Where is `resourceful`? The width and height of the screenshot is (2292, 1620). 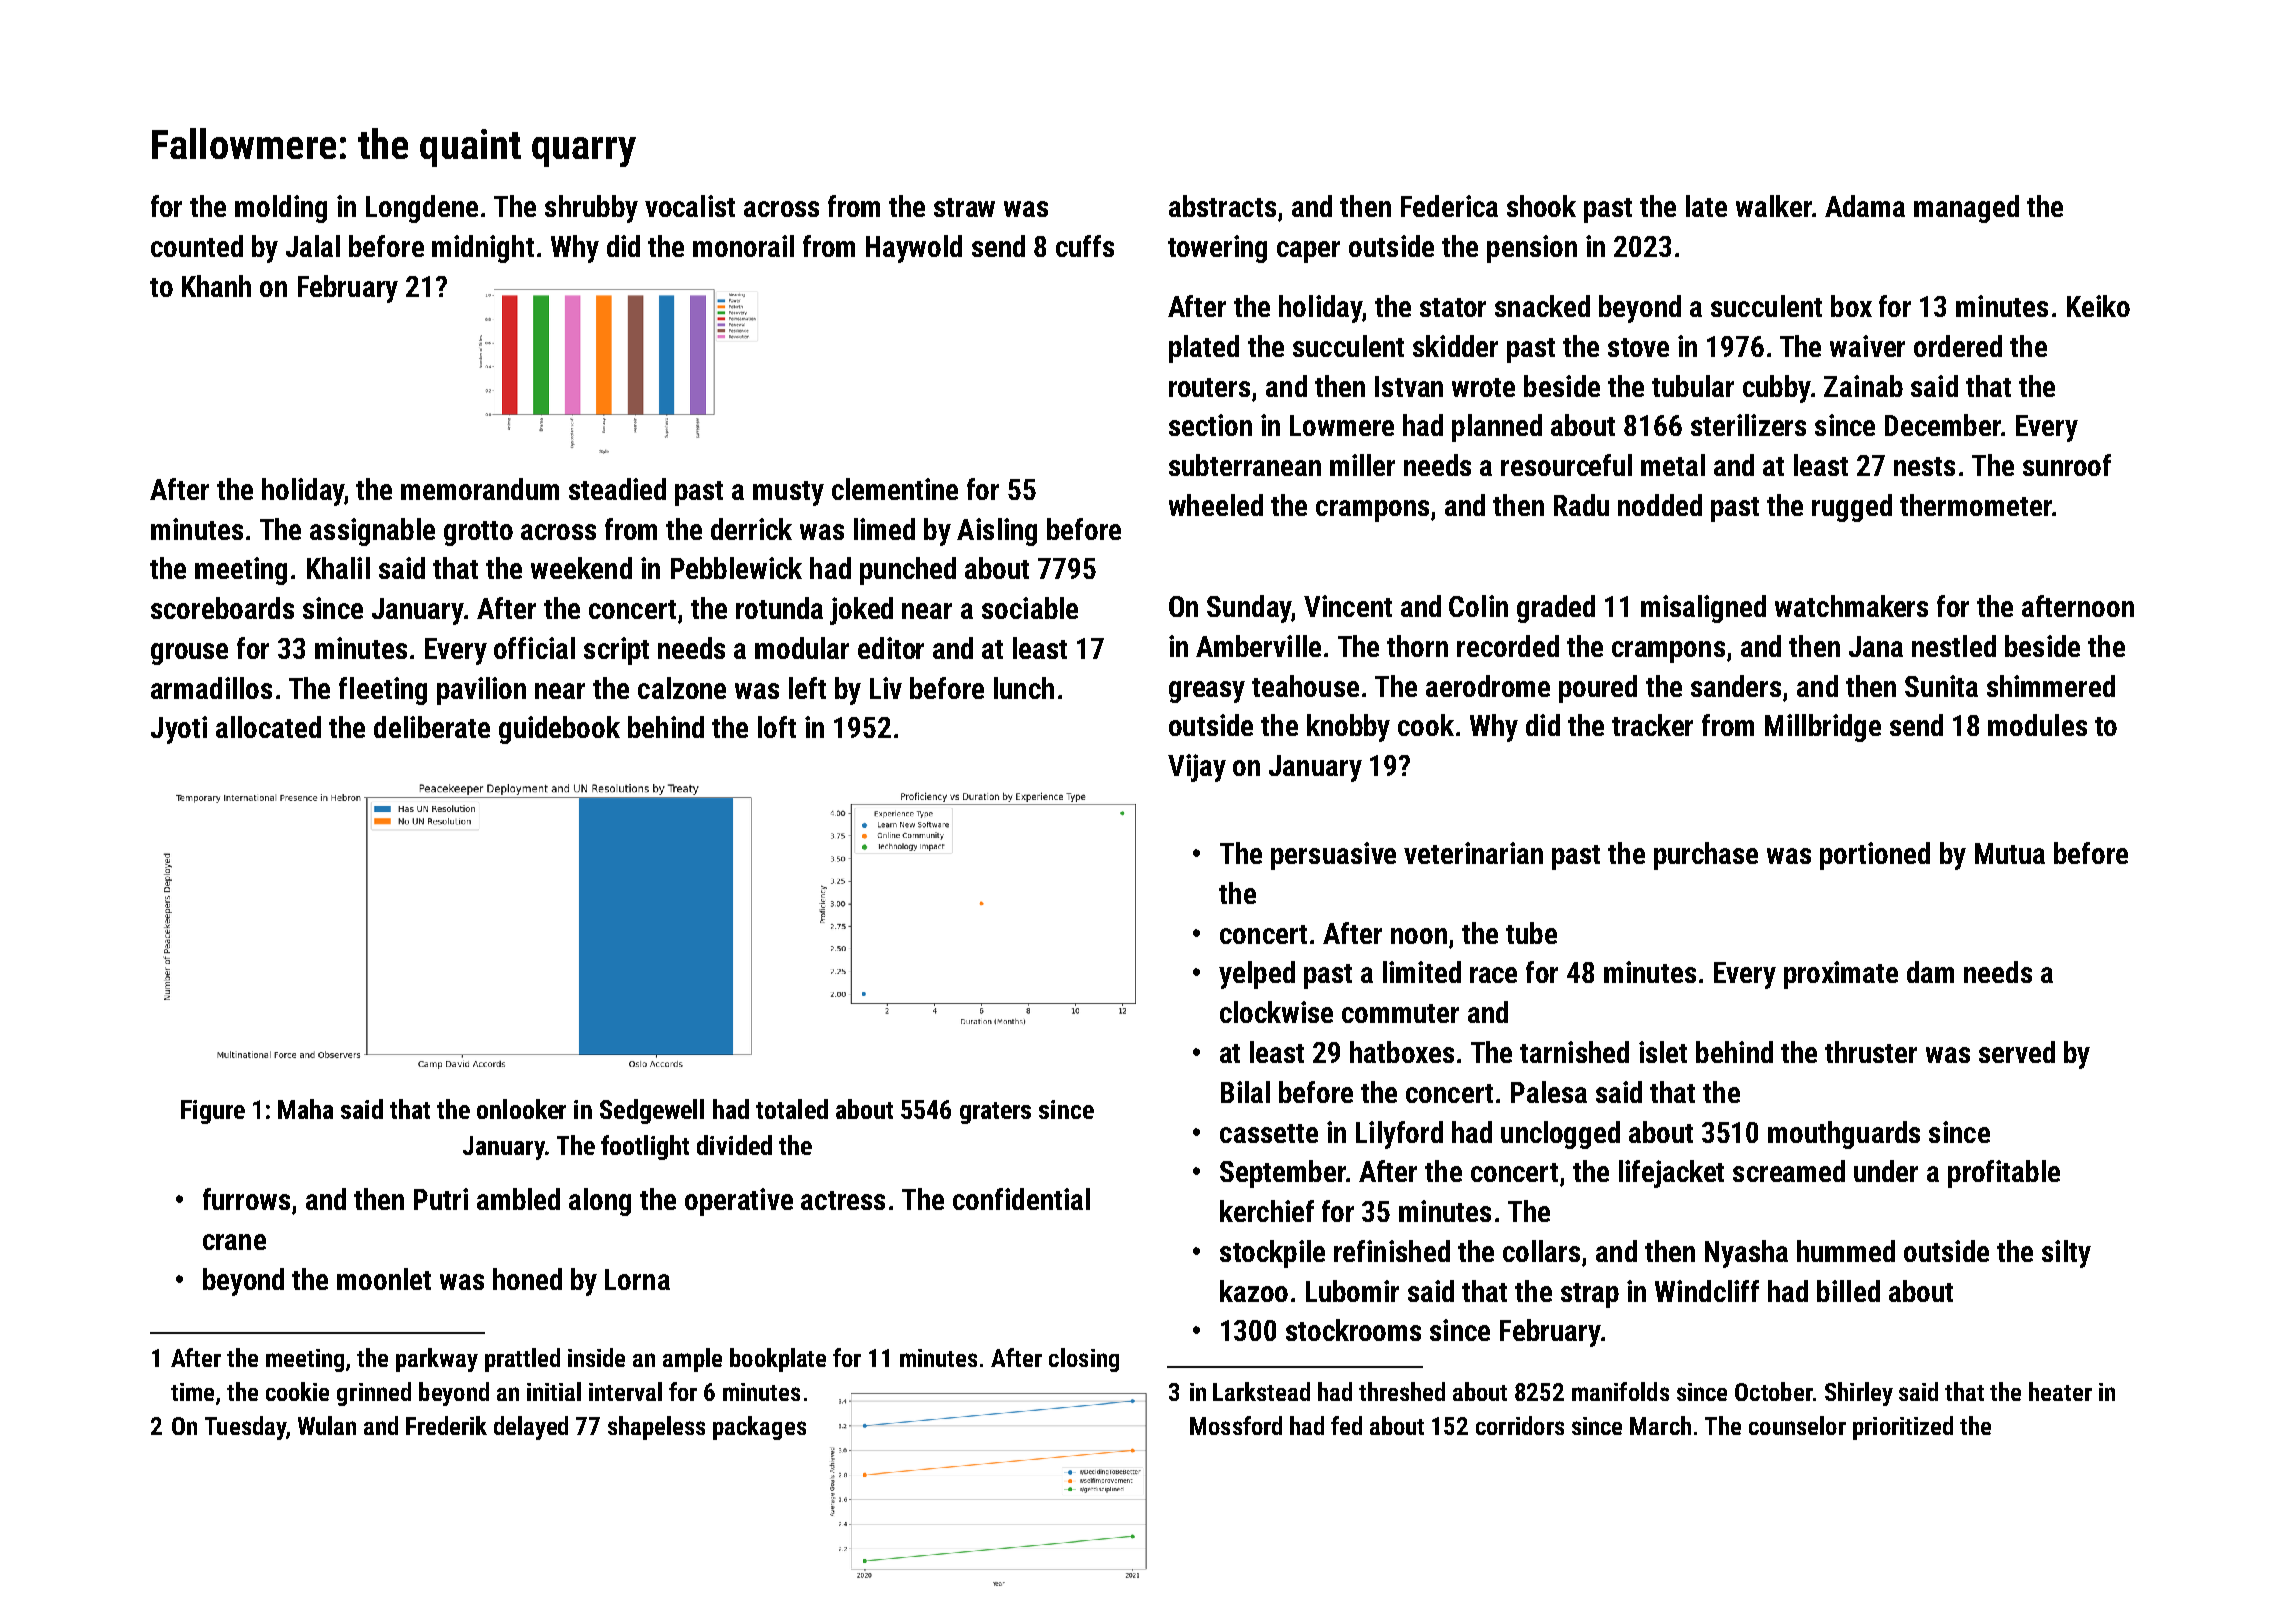 resourceful is located at coordinates (1566, 465).
